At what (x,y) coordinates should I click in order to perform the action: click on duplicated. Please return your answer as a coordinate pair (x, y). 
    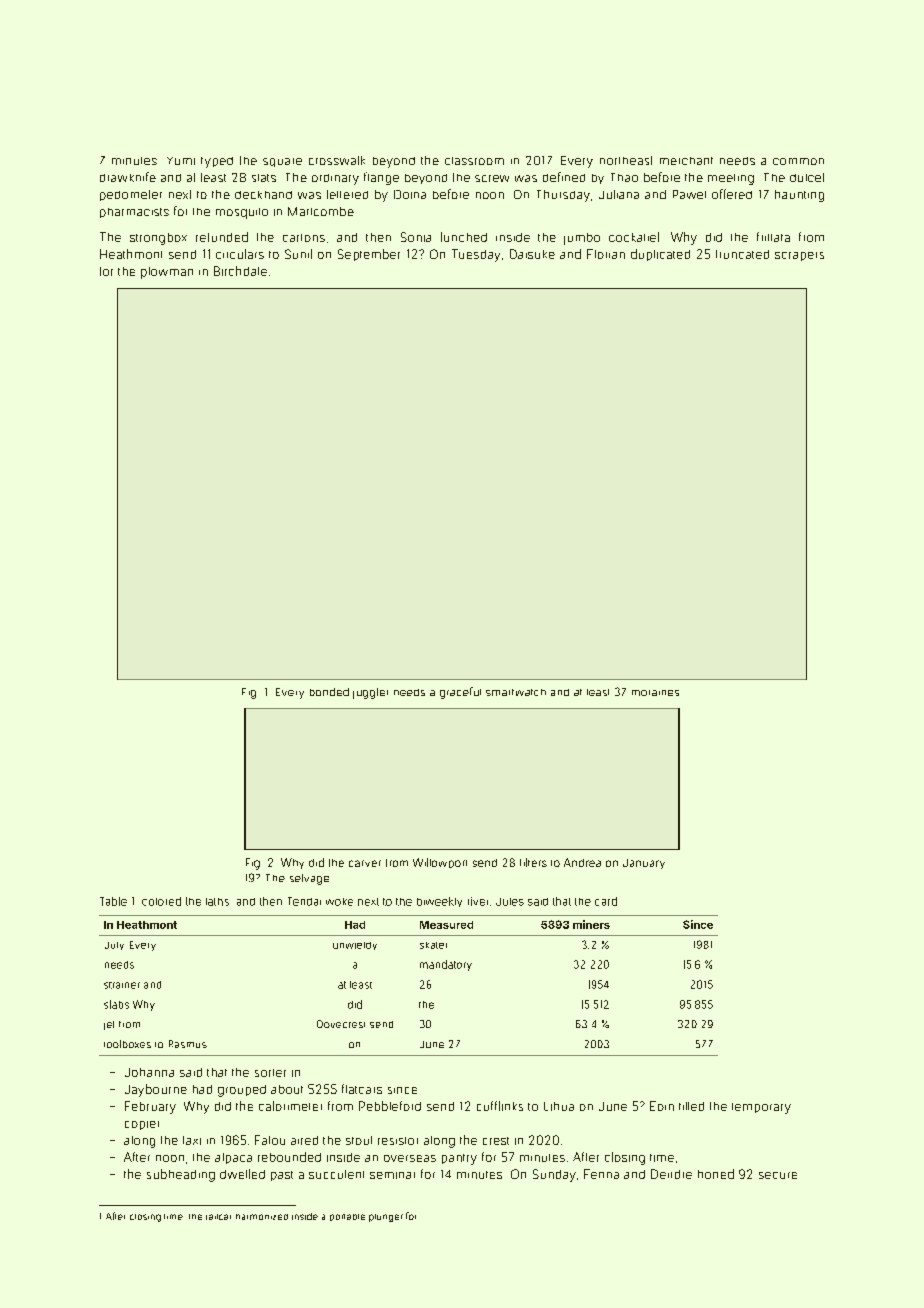
    Looking at the image, I should click on (660, 255).
